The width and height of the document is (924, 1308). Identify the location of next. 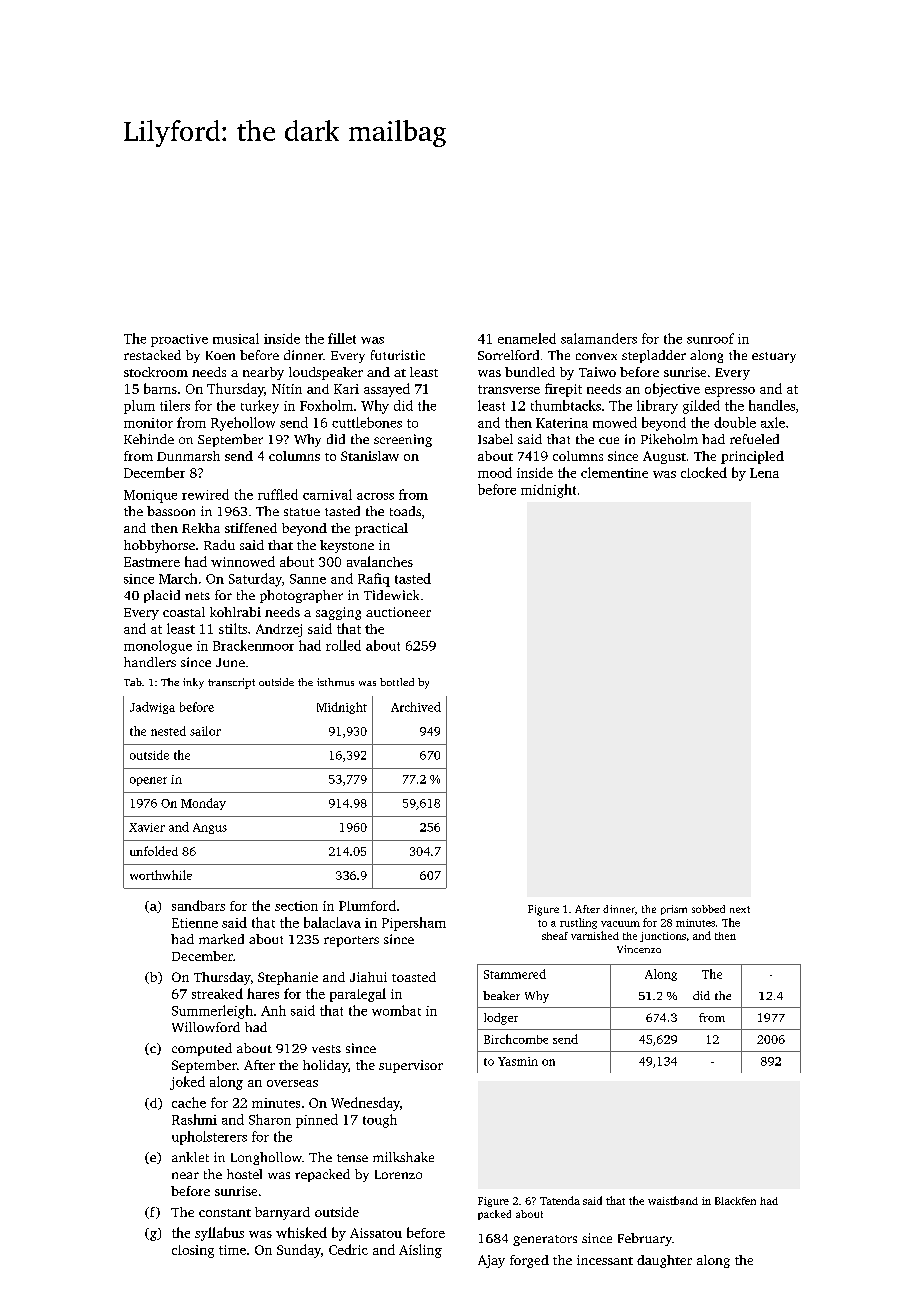
(740, 909).
